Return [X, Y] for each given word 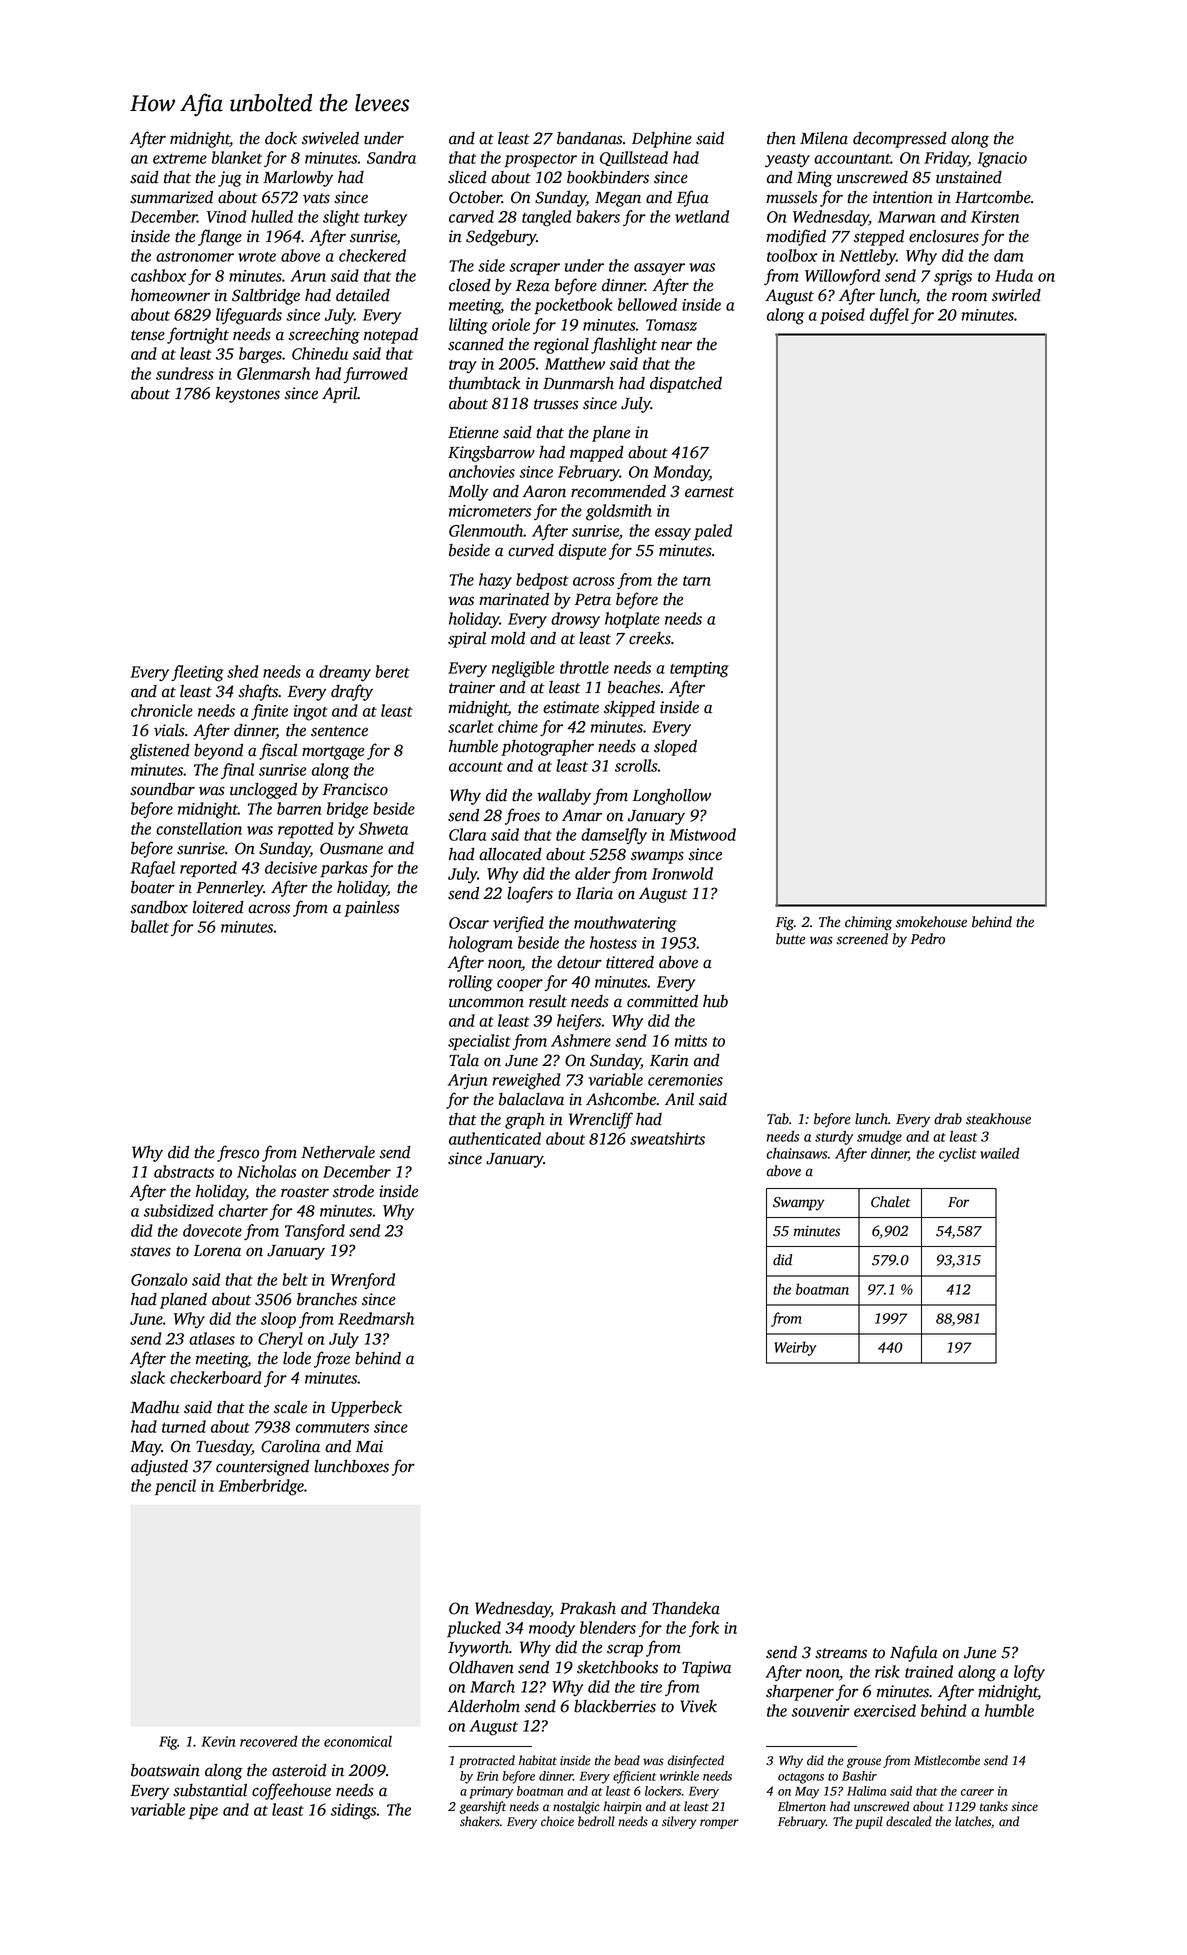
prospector [540, 160]
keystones [248, 395]
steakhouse [998, 1119]
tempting [699, 670]
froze [332, 1359]
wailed [1000, 1153]
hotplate [632, 620]
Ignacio [1002, 160]
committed [662, 1001]
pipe [203, 1811]
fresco [238, 1153]
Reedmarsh [376, 1318]
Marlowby [298, 179]
